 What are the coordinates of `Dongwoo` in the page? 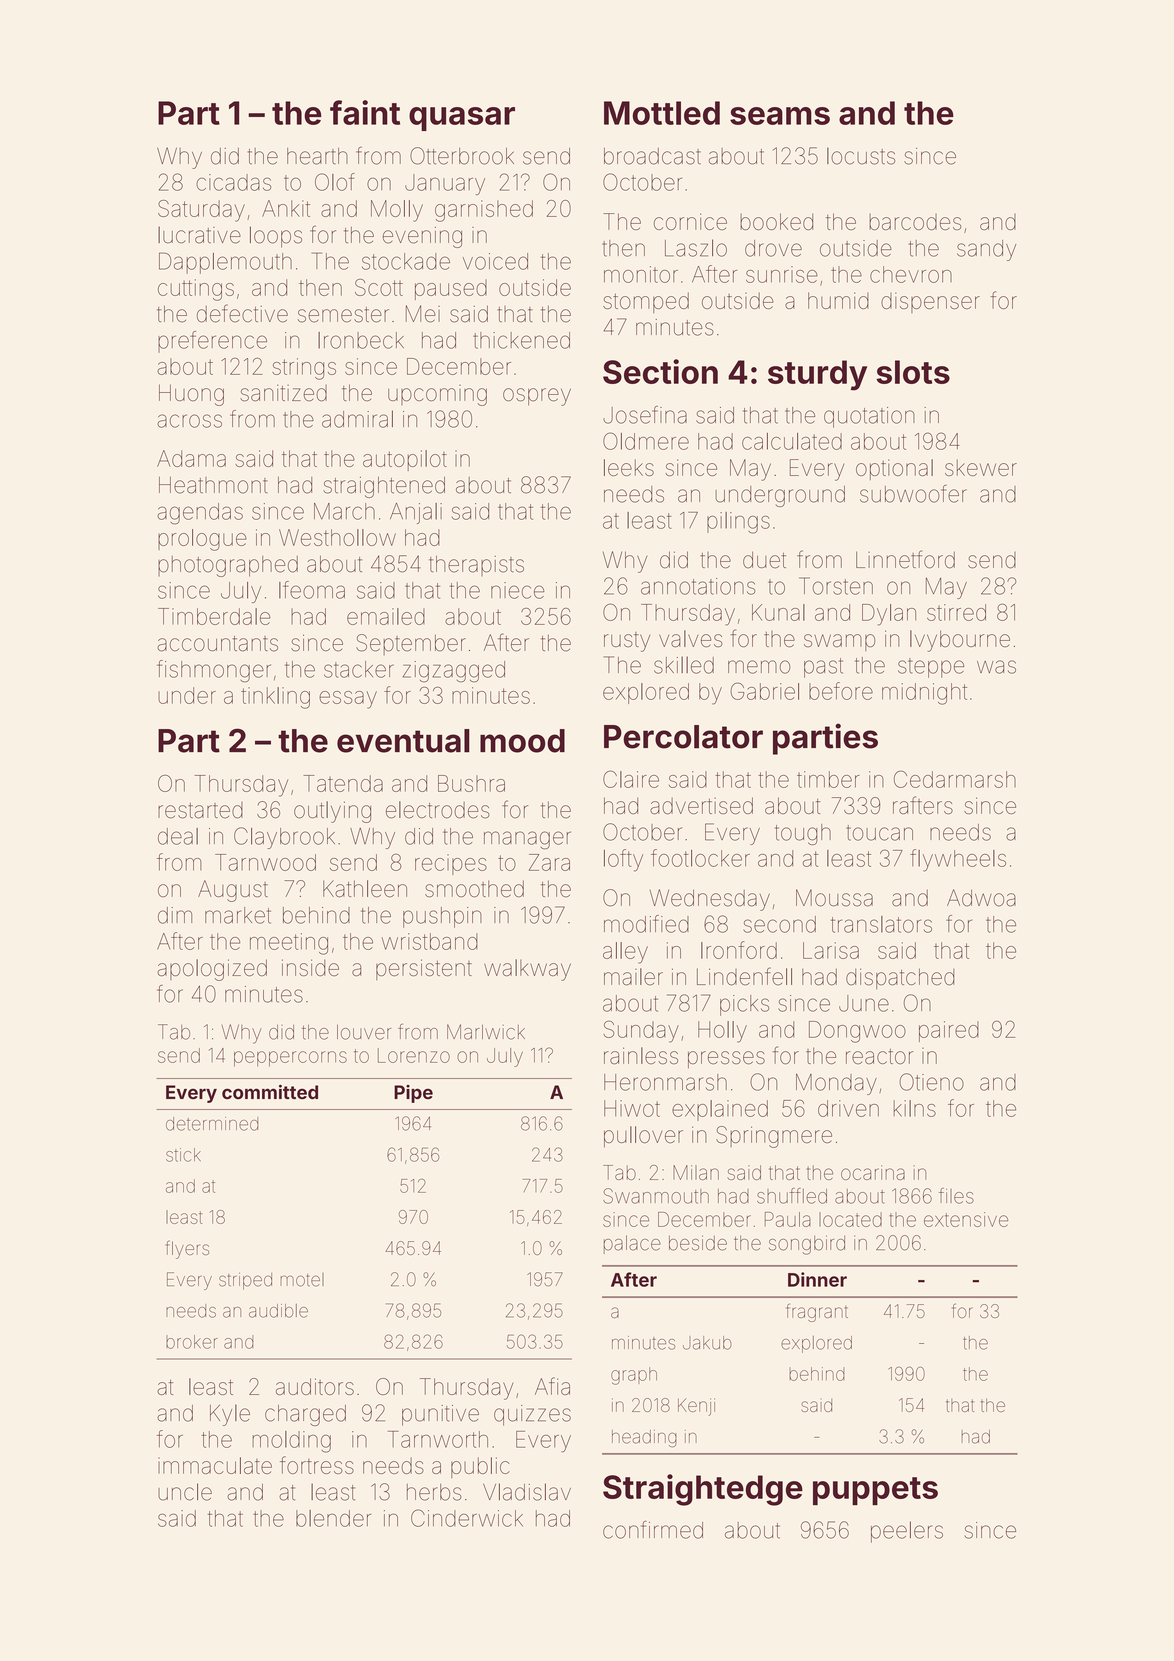 It's located at (857, 1032).
